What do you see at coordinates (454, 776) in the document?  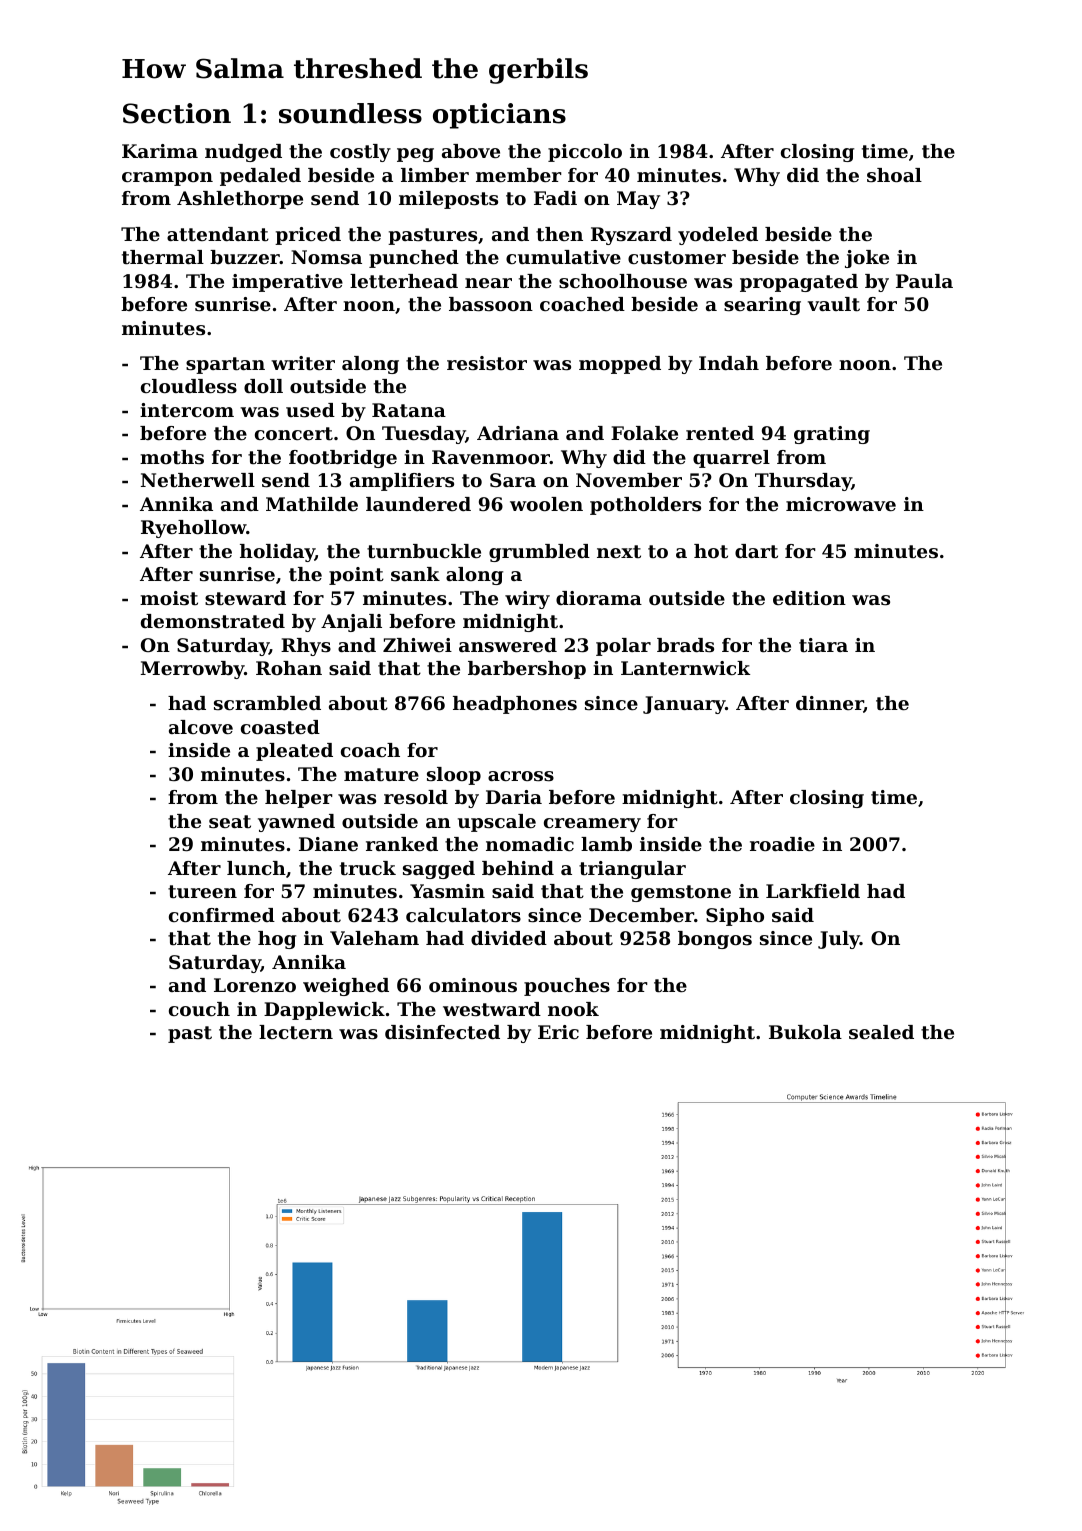 I see `sloop` at bounding box center [454, 776].
